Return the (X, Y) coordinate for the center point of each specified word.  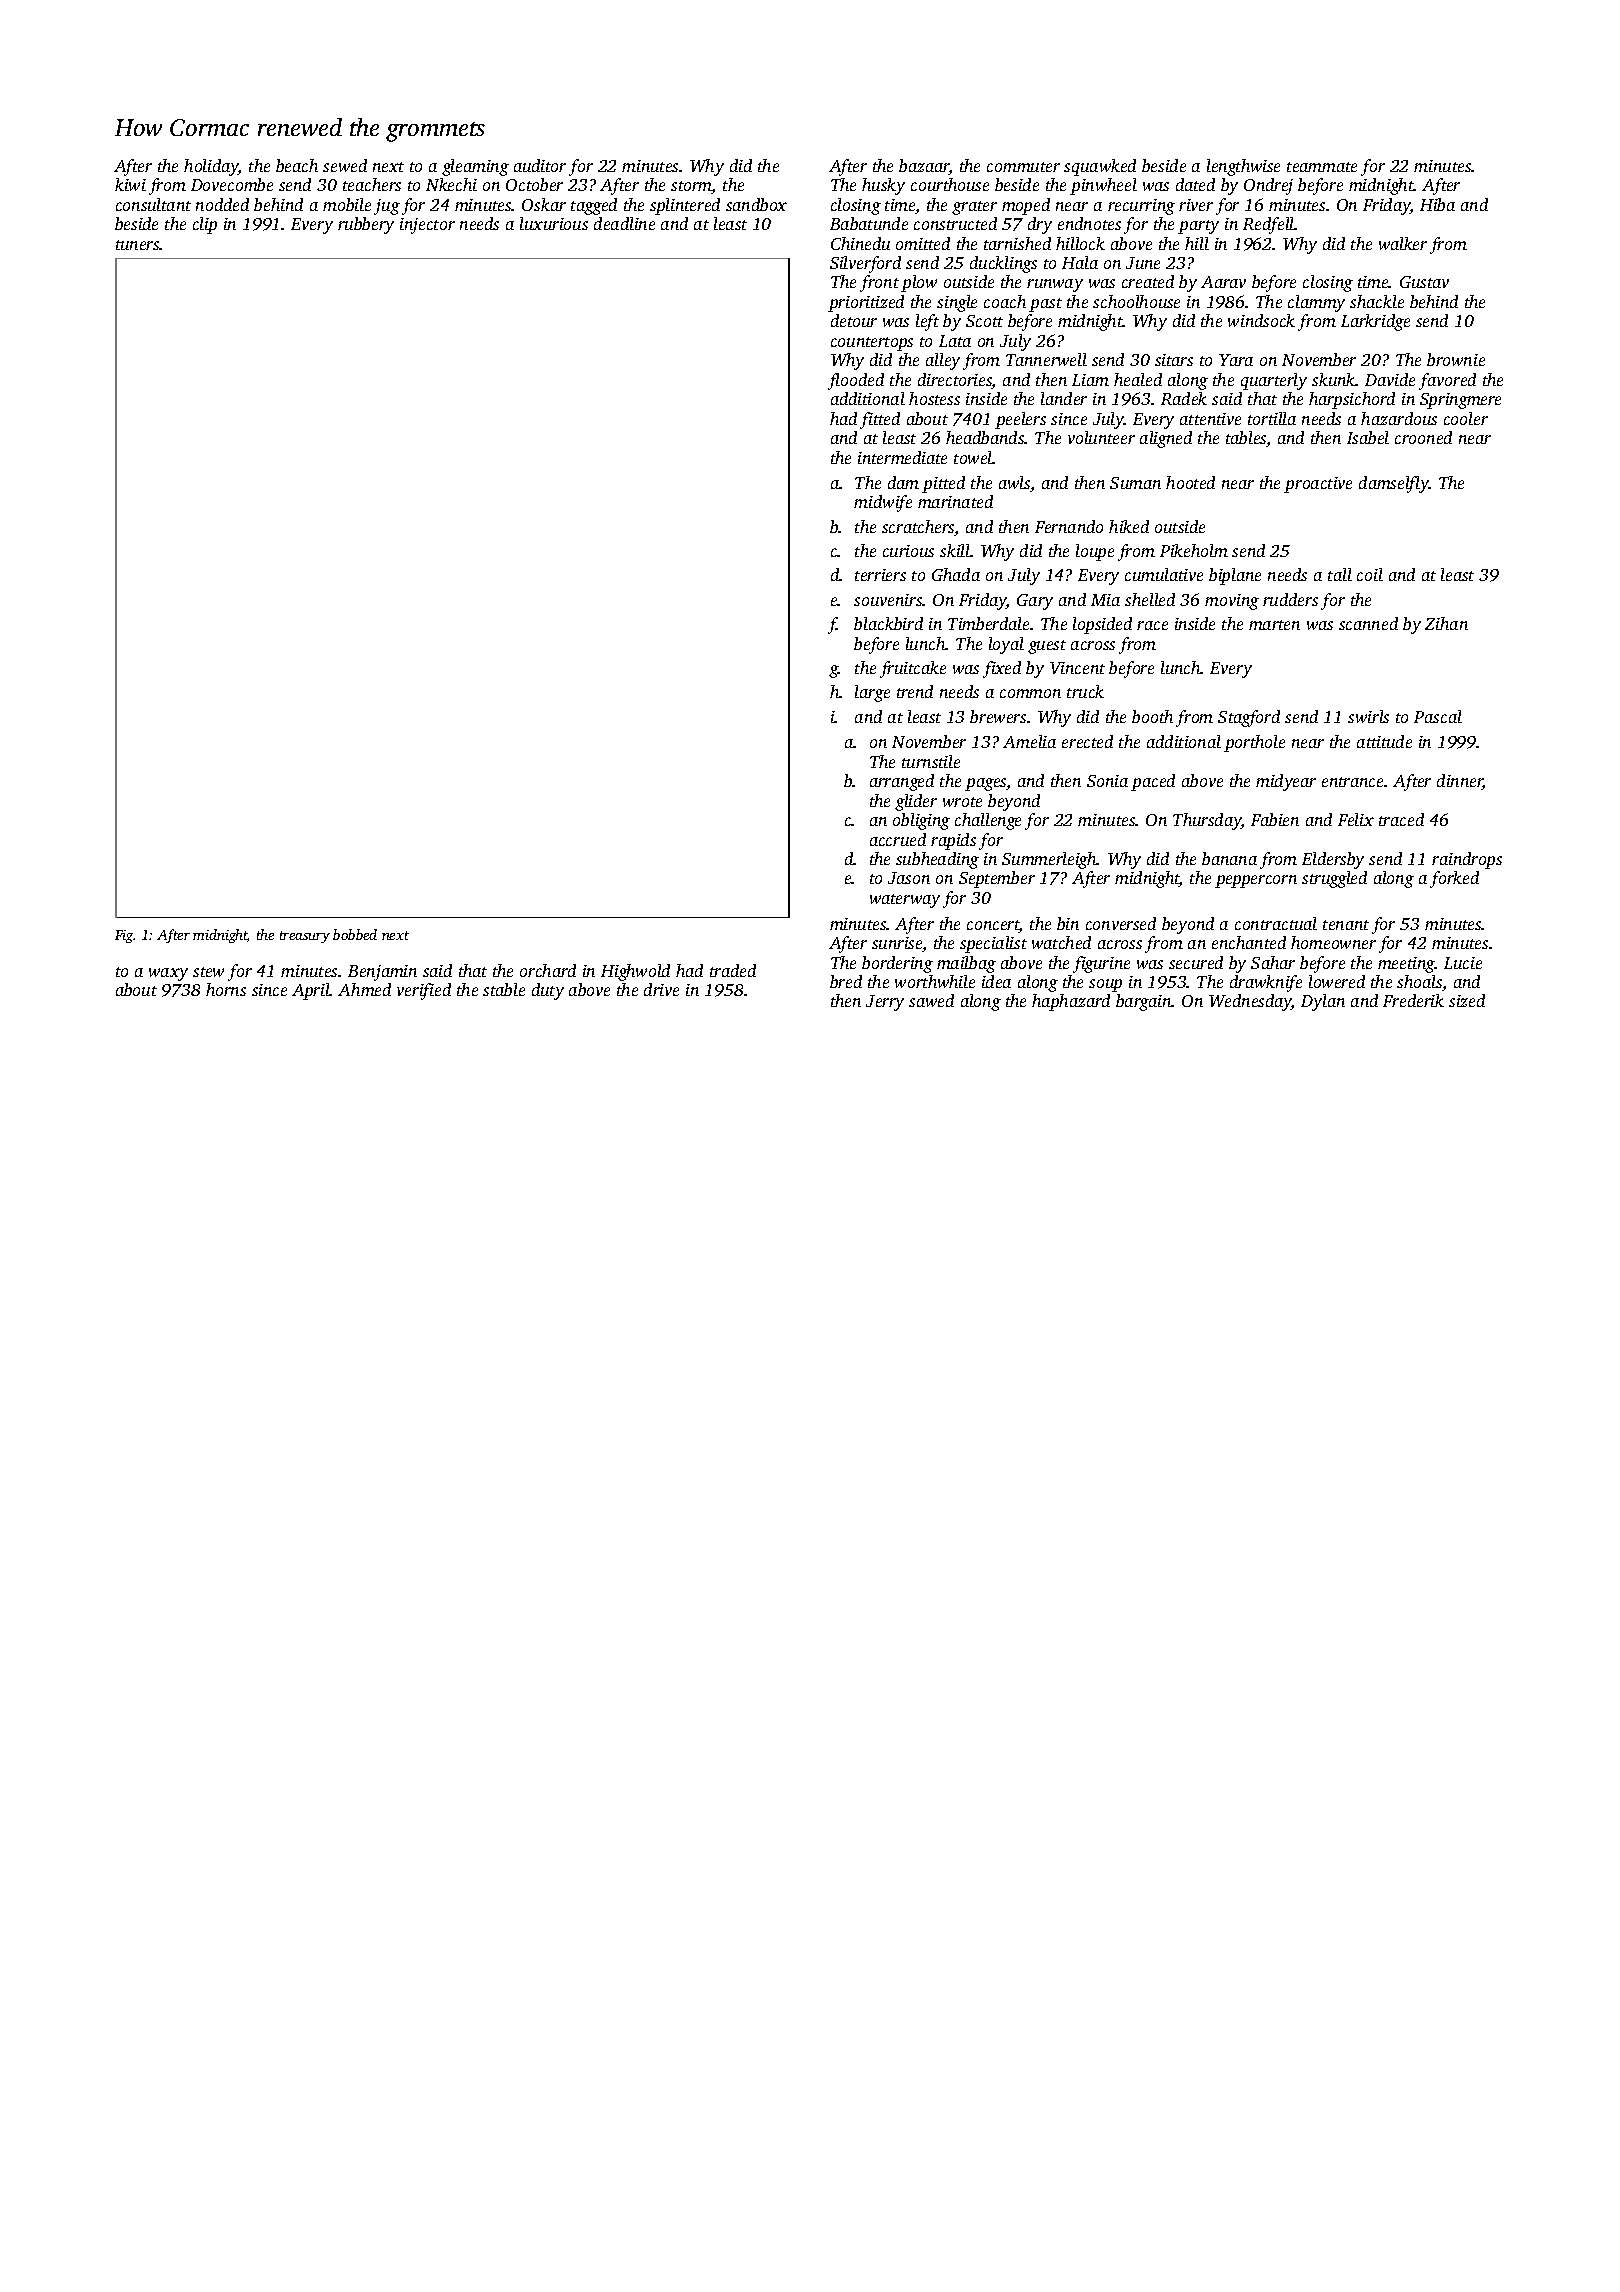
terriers (880, 575)
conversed (1121, 923)
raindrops (1467, 860)
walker (1403, 243)
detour (854, 320)
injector (427, 226)
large (872, 693)
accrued (898, 839)
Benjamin (382, 973)
